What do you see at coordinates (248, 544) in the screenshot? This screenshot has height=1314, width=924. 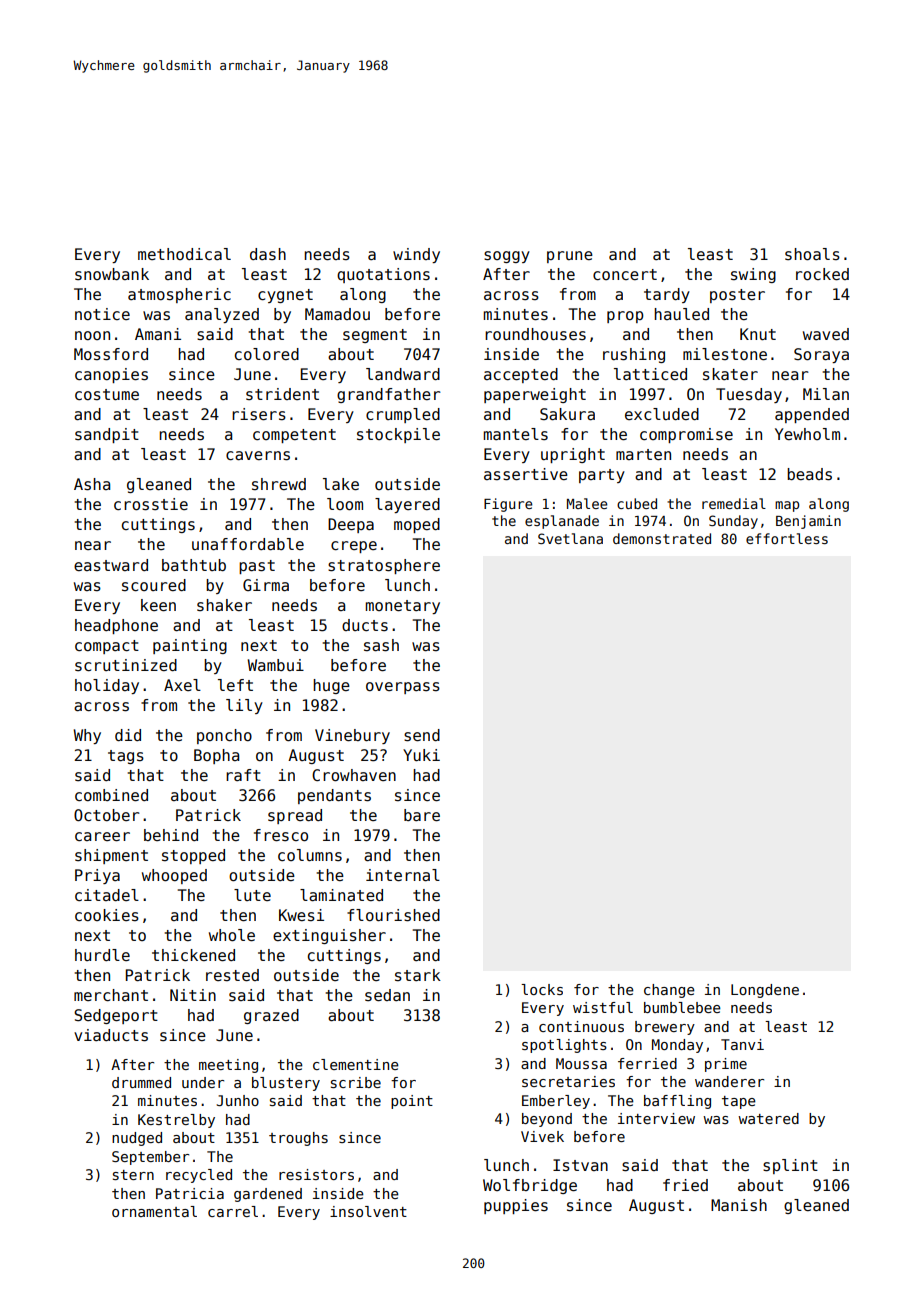 I see `unaffordable` at bounding box center [248, 544].
